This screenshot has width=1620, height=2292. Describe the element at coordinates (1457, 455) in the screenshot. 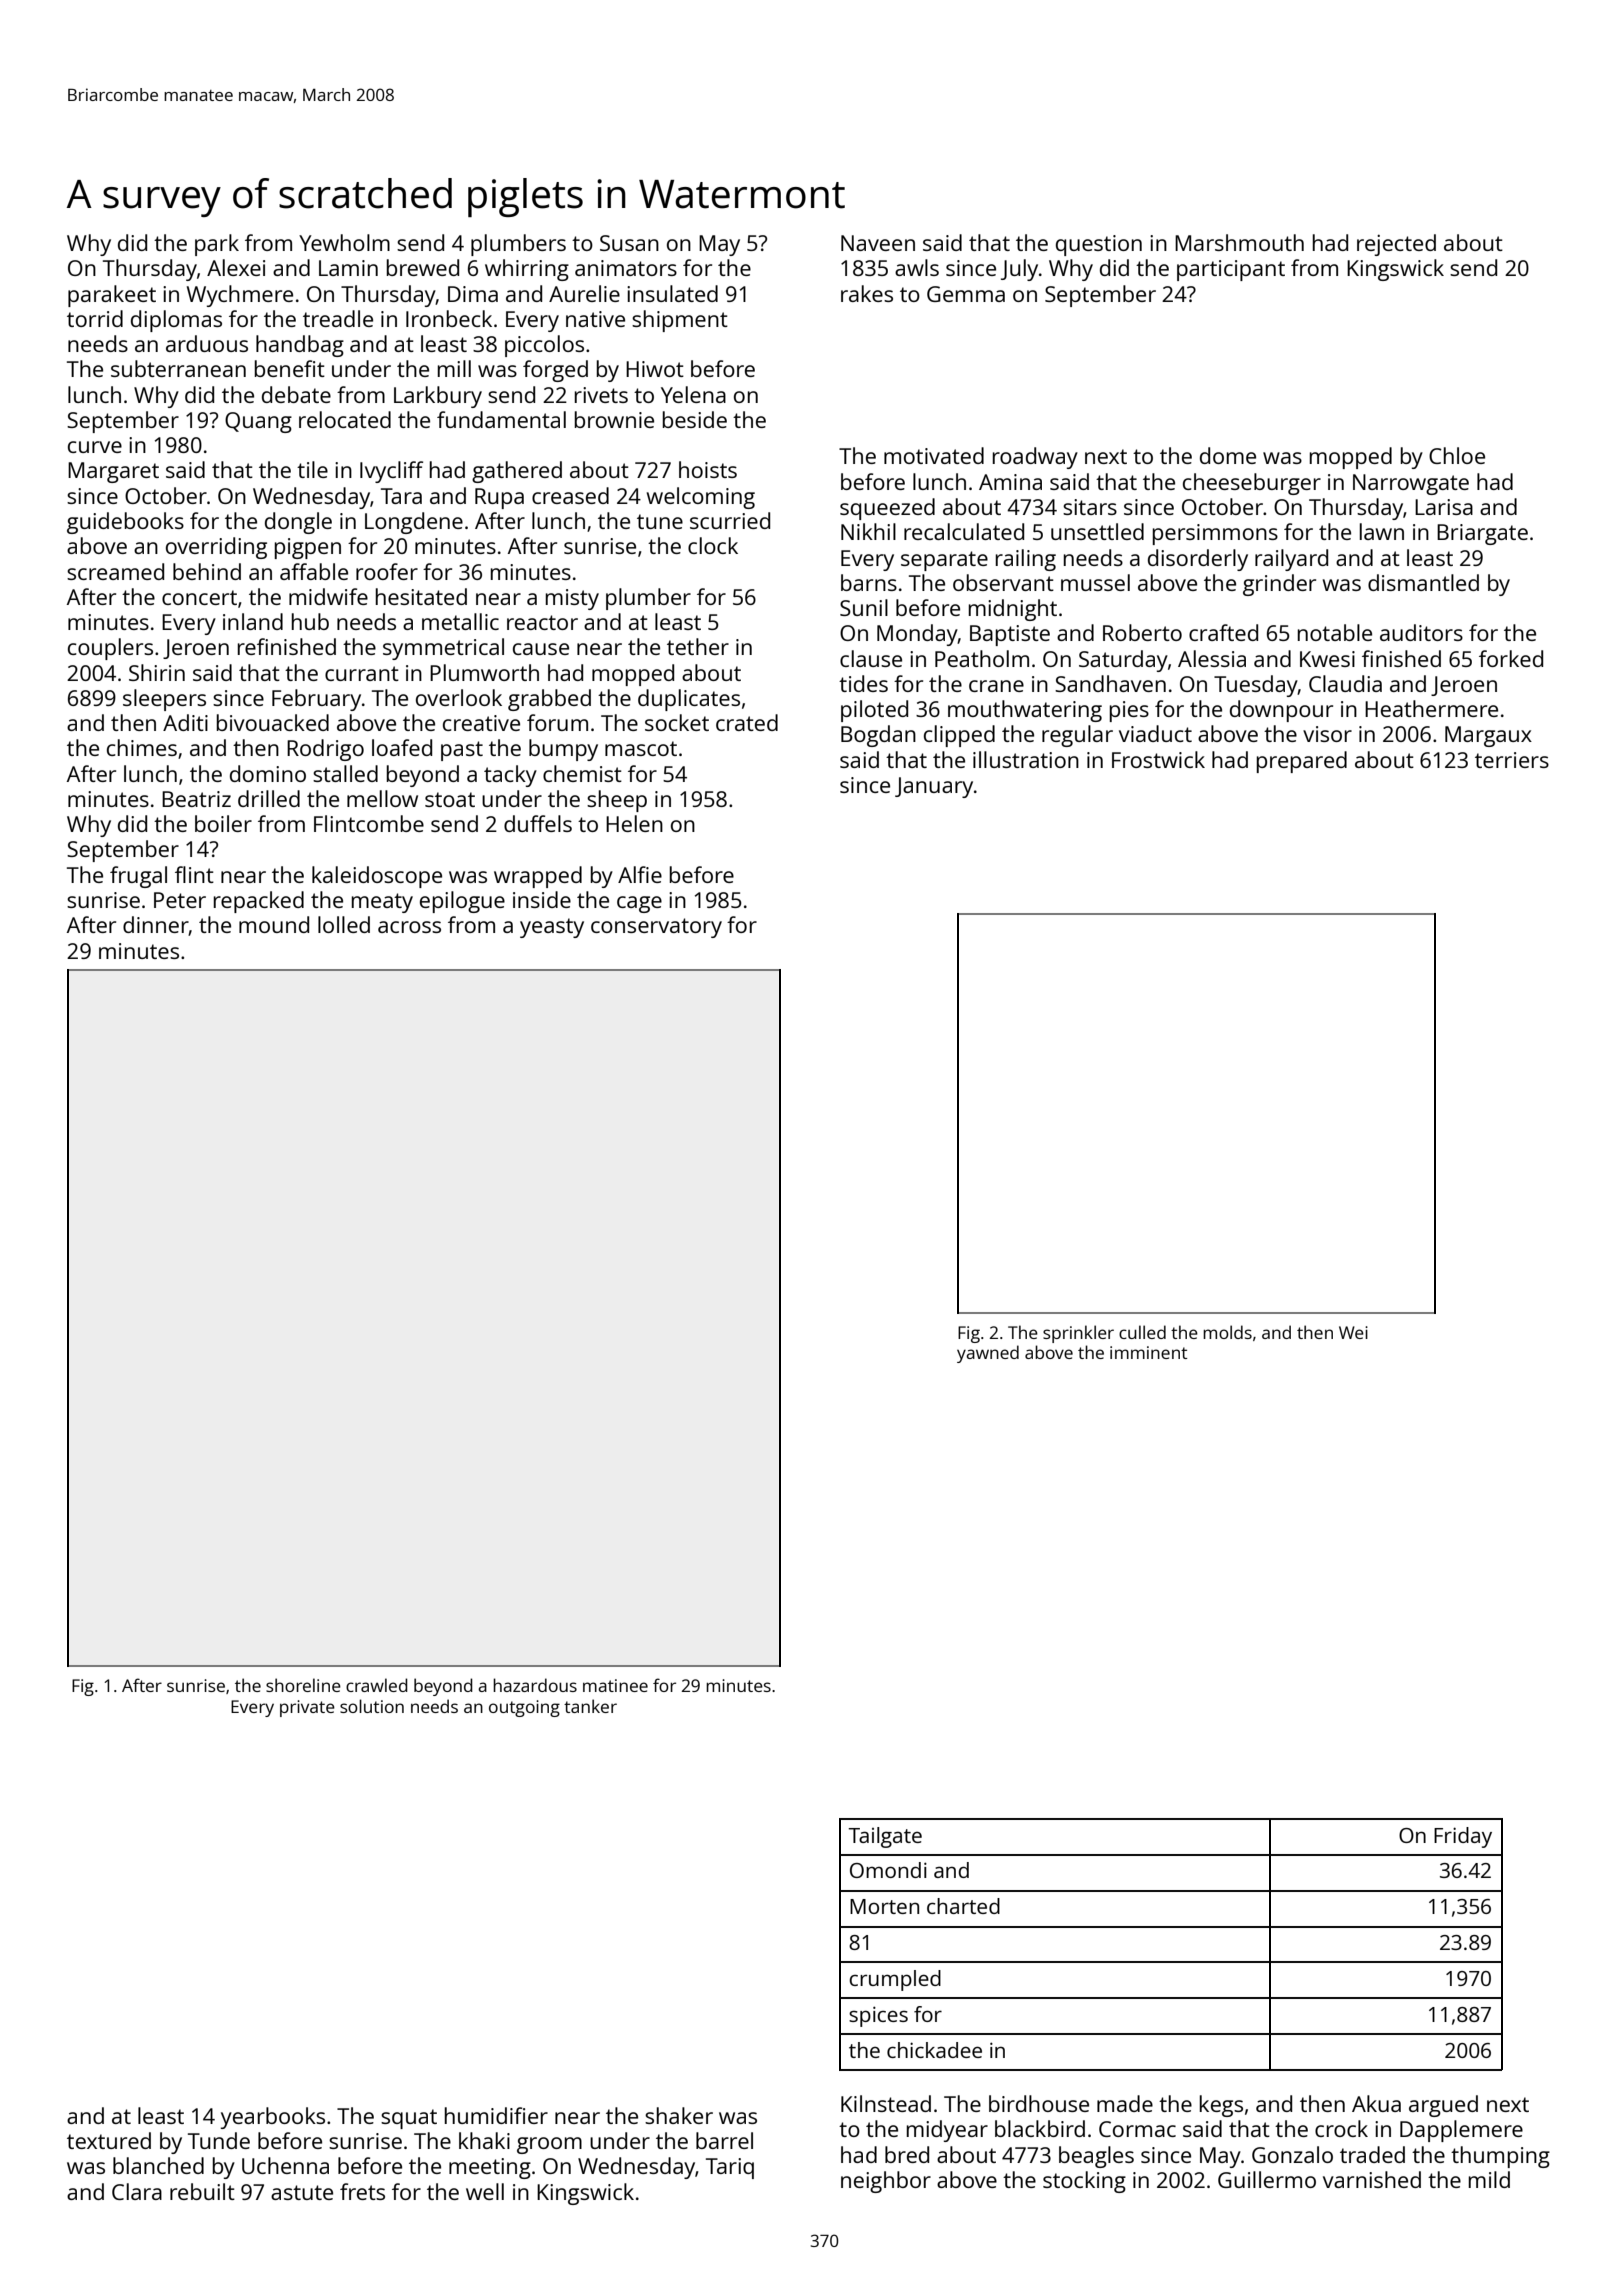

I see `Chloe` at that location.
